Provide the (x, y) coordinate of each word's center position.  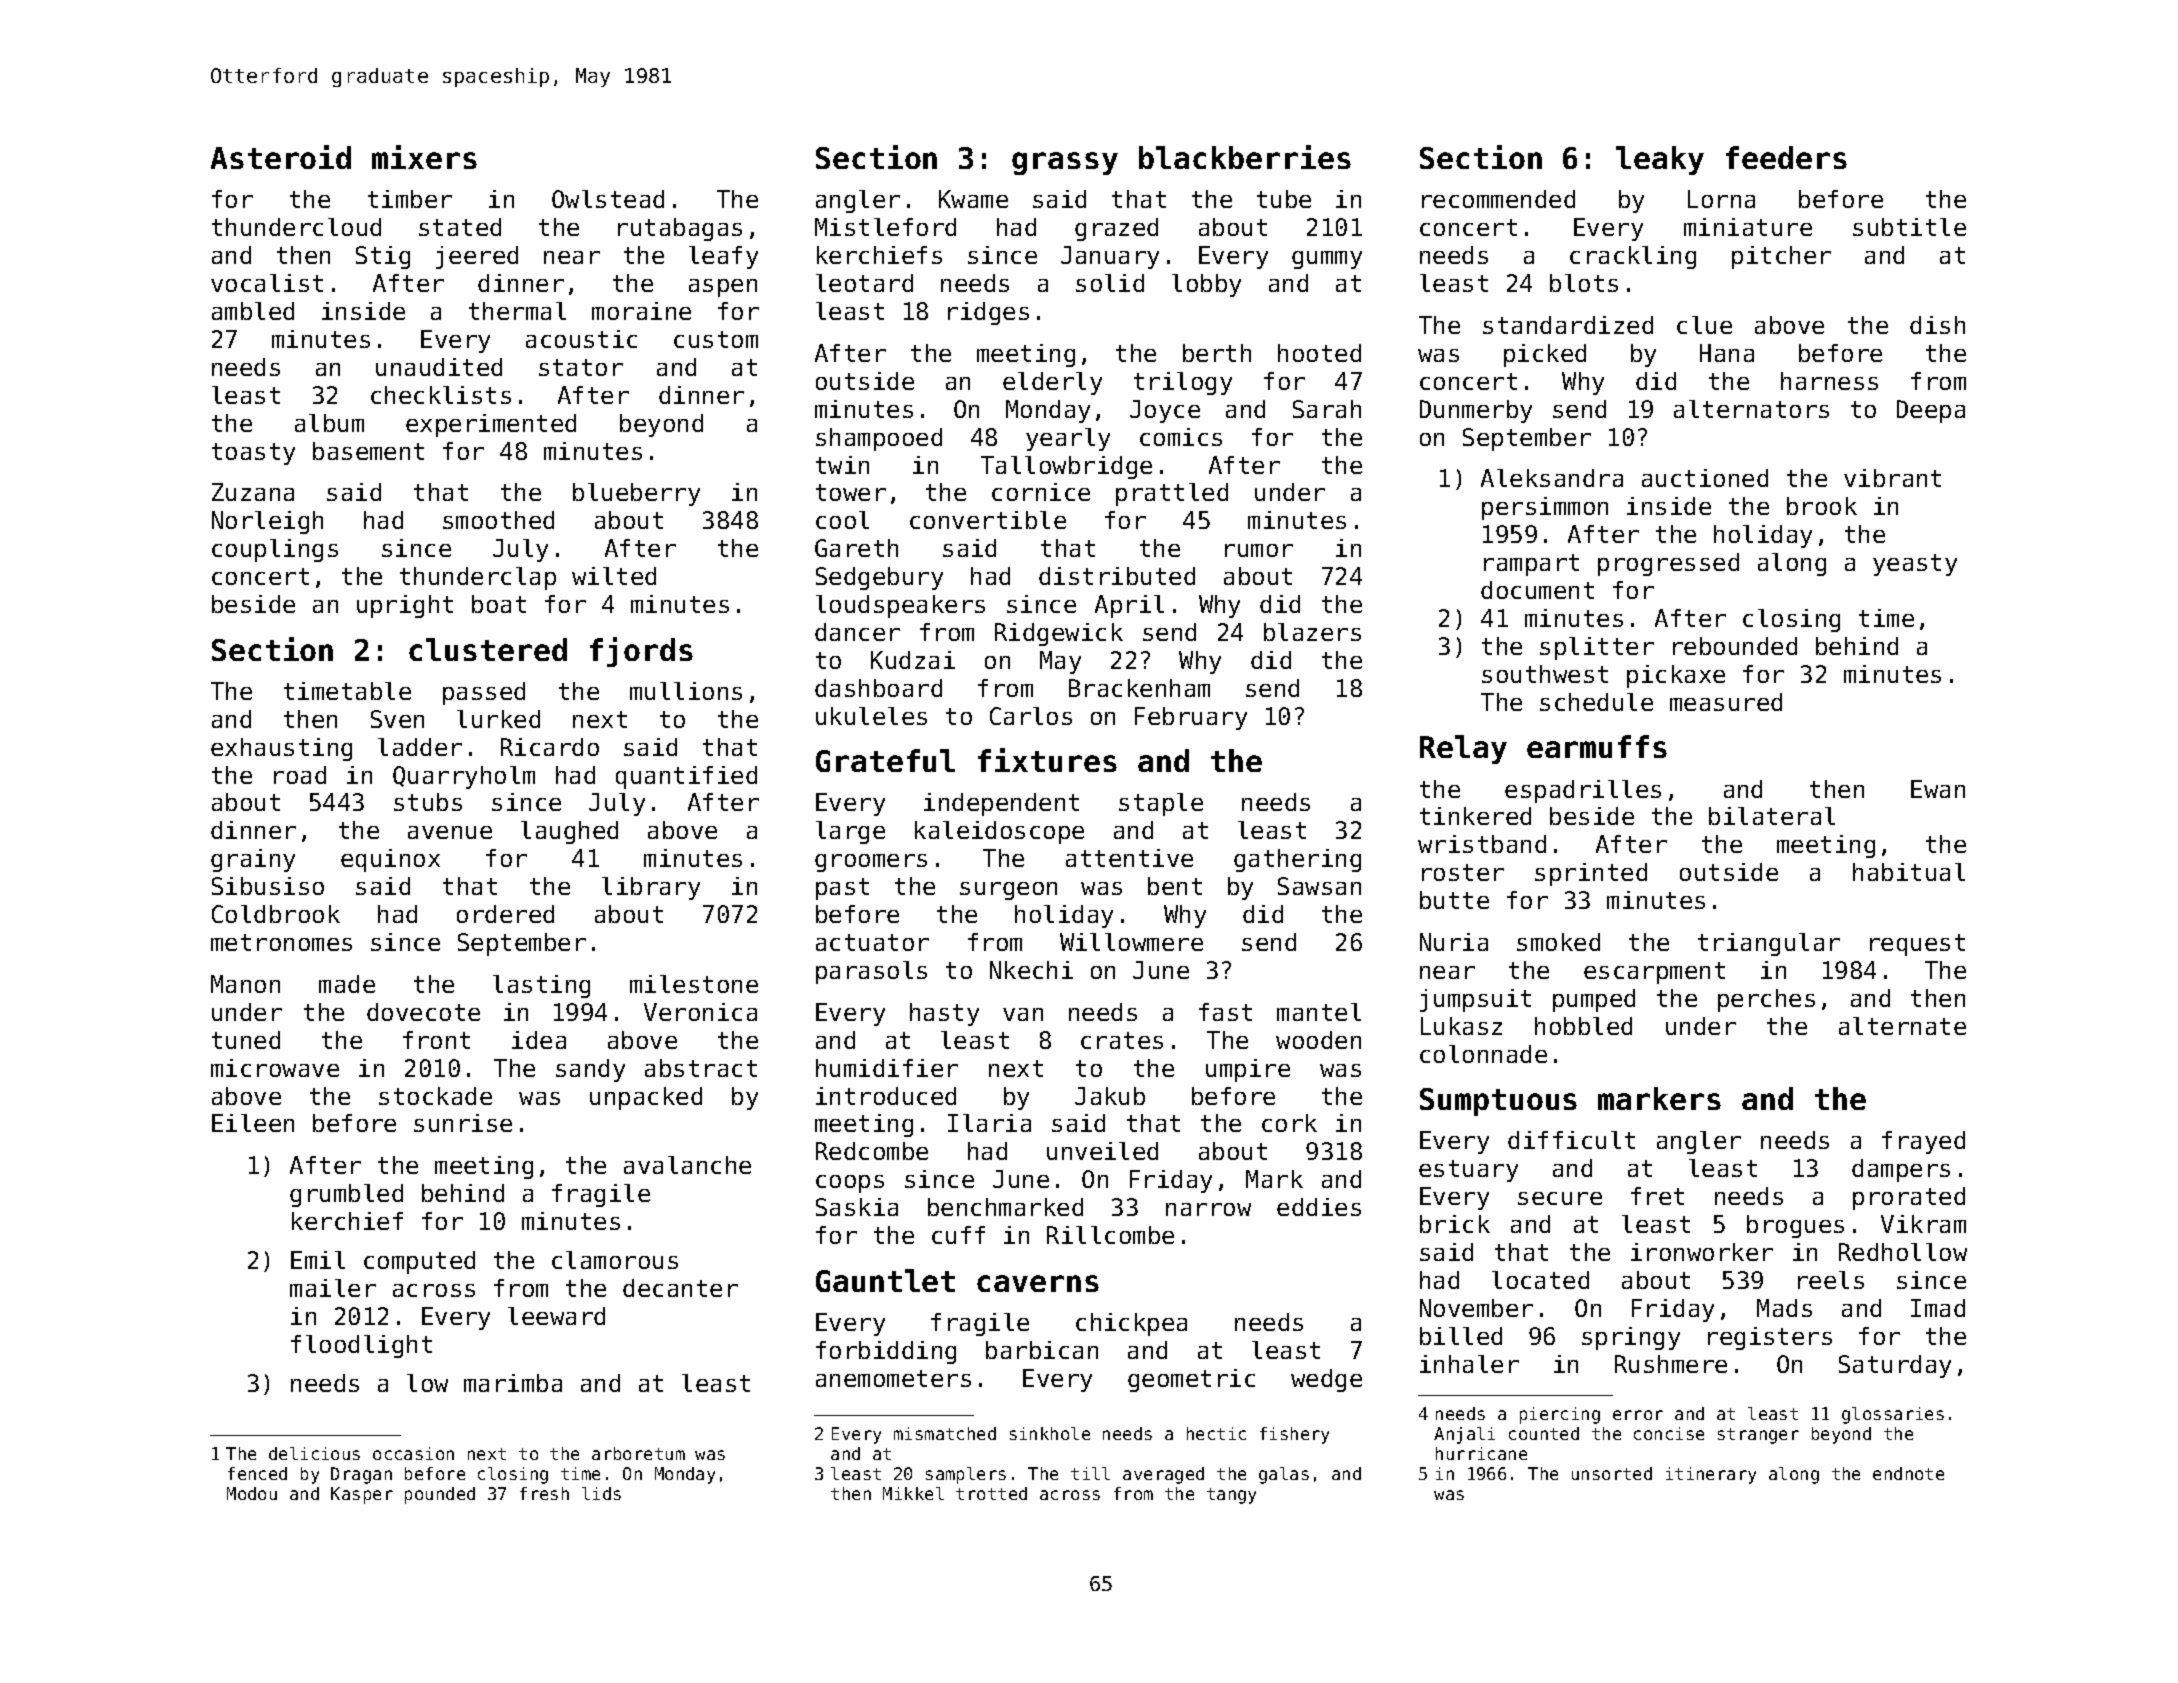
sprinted (1591, 874)
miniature (1748, 227)
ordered (505, 914)
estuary (1468, 1171)
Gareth (856, 548)
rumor (1259, 550)
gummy (1327, 260)
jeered (477, 257)
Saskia (857, 1207)
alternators (1751, 409)
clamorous (615, 1260)
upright (405, 606)
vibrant (1892, 478)
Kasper (362, 1495)
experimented (491, 425)
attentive (1129, 858)
